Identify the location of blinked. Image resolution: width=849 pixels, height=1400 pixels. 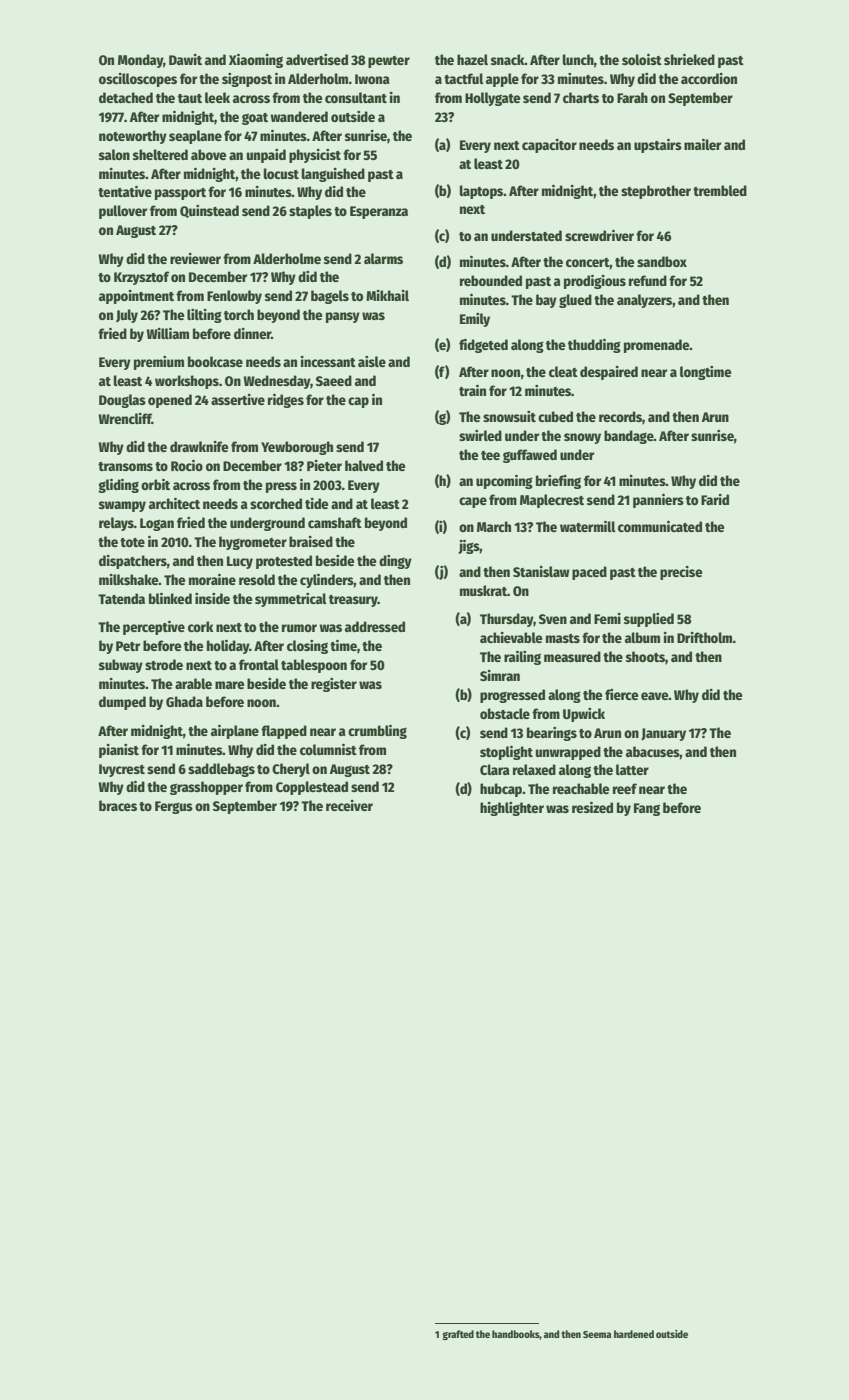
(170, 598).
